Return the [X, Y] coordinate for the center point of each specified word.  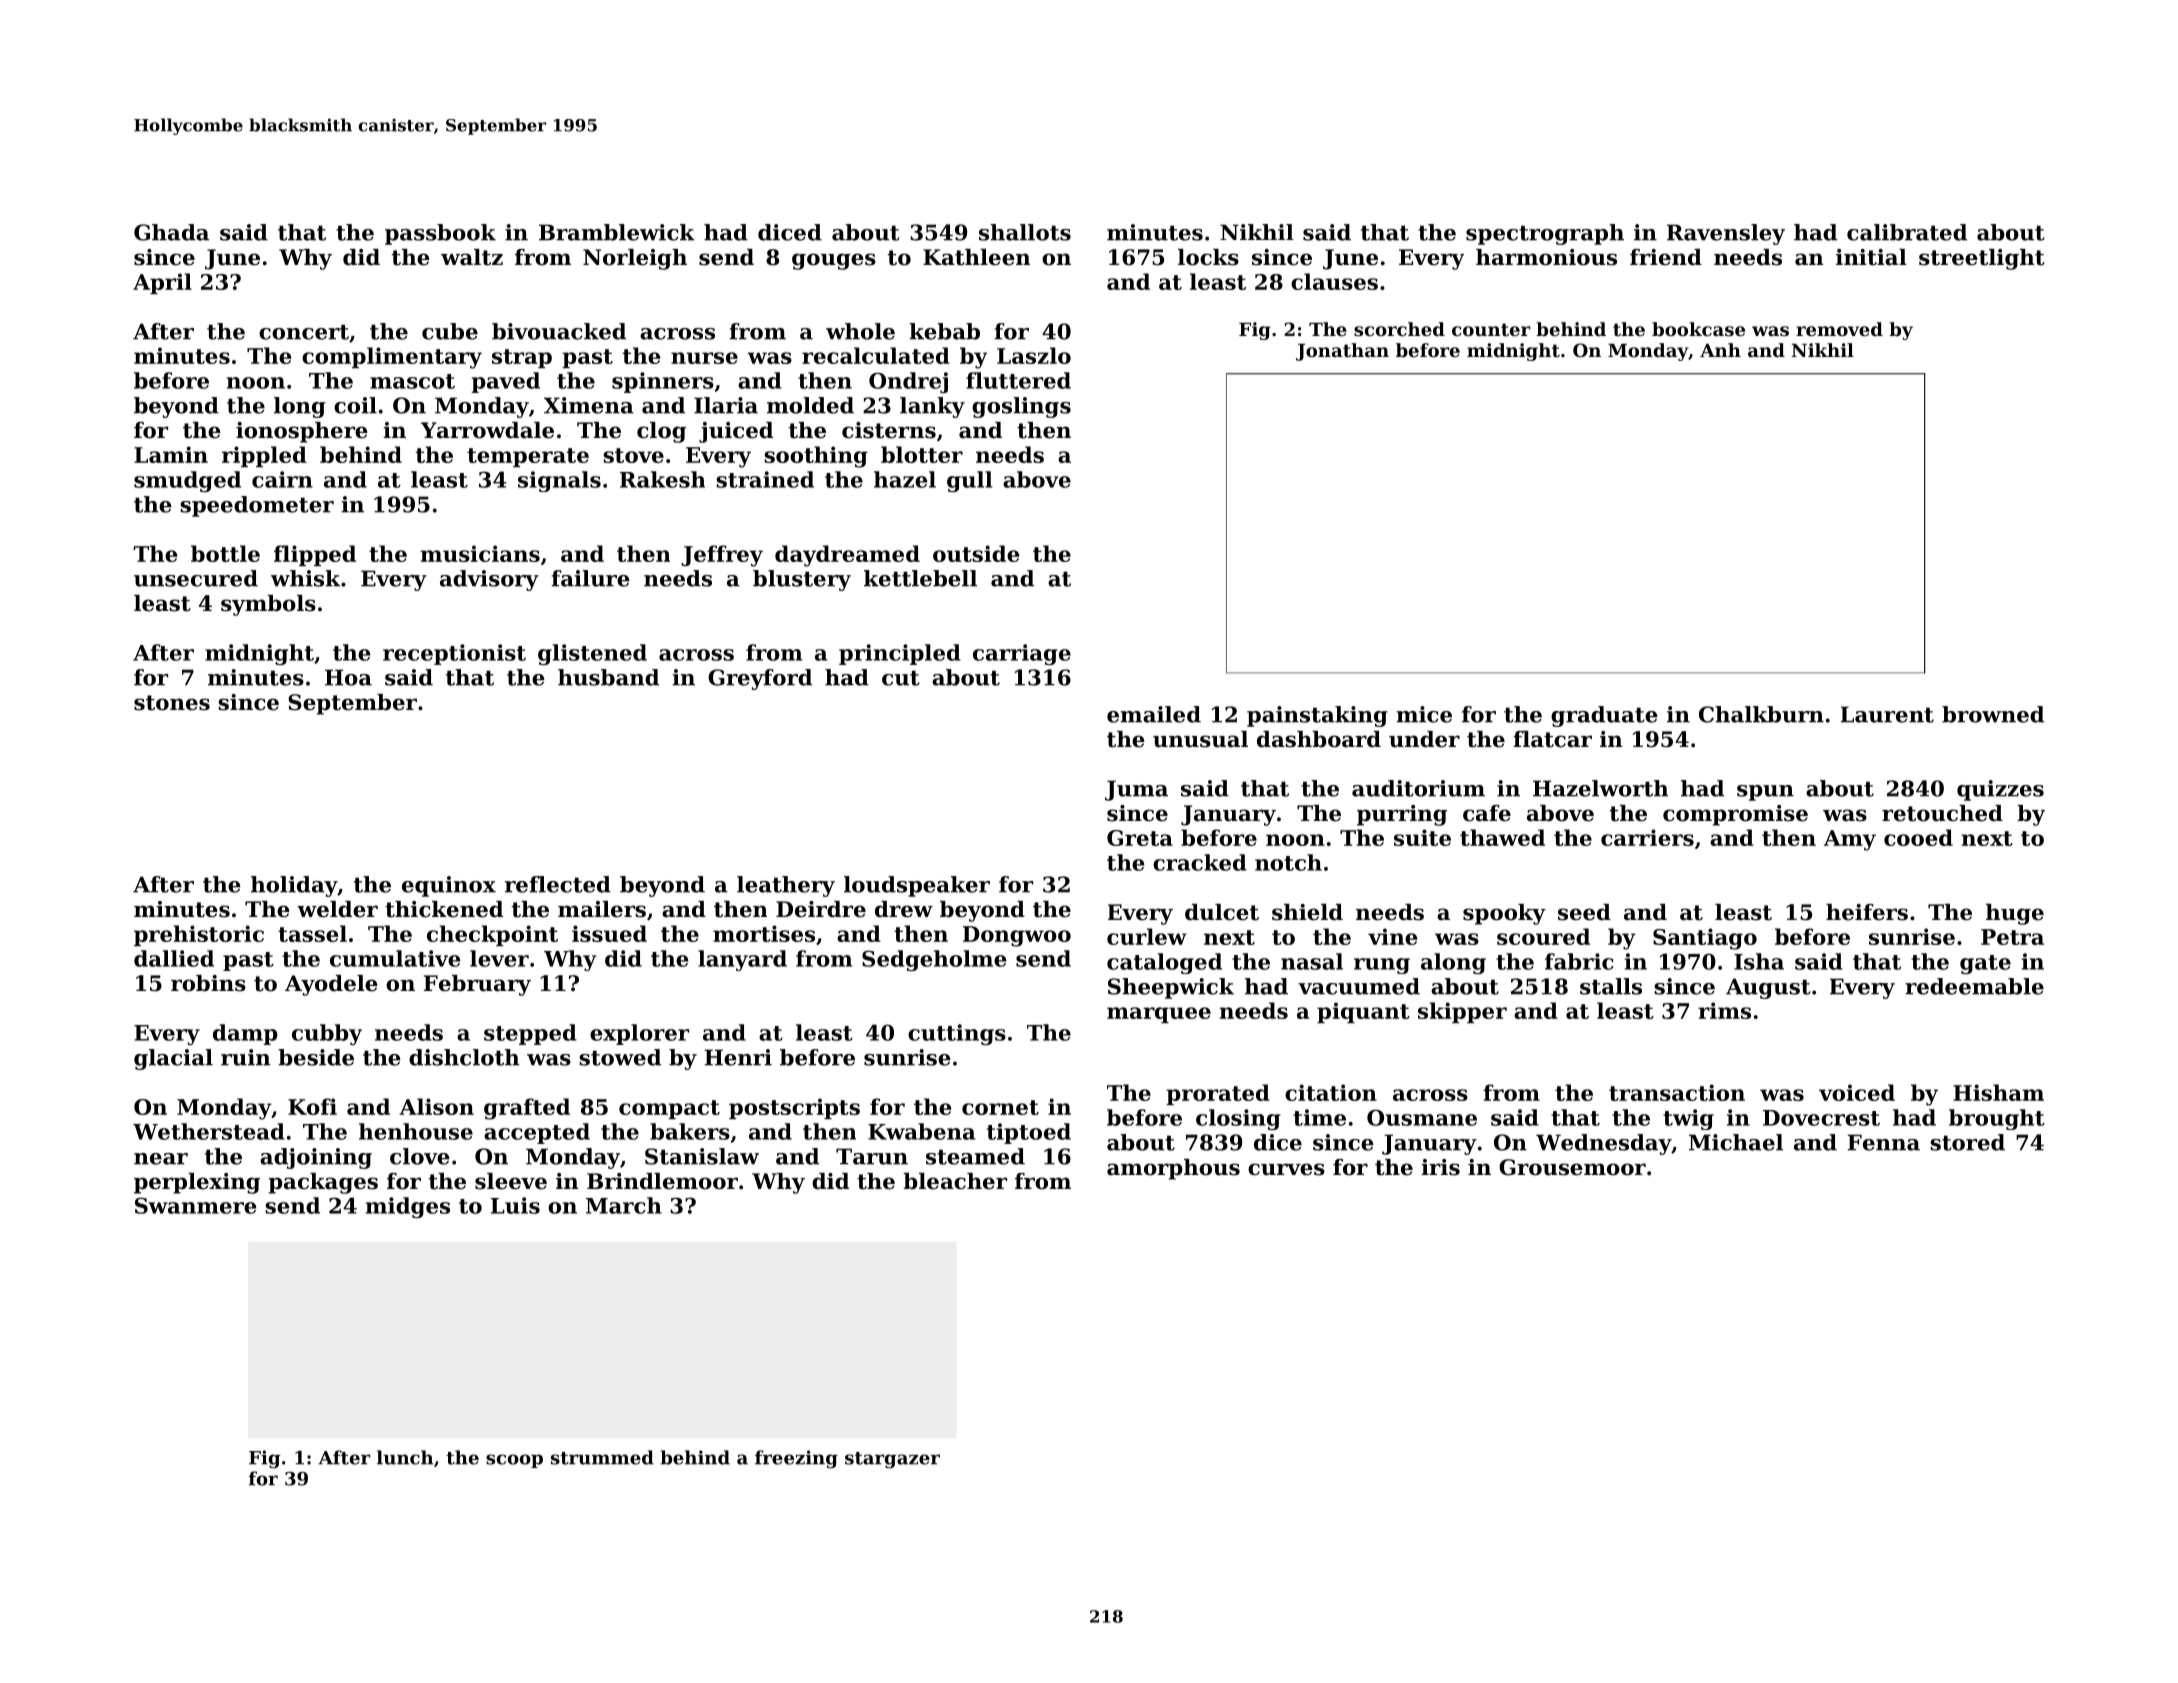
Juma [1136, 790]
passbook [440, 234]
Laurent [1887, 714]
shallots [1025, 232]
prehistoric [199, 935]
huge [2015, 914]
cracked [1200, 862]
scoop [514, 1461]
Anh [1720, 350]
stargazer [892, 1460]
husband [608, 677]
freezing [796, 1459]
